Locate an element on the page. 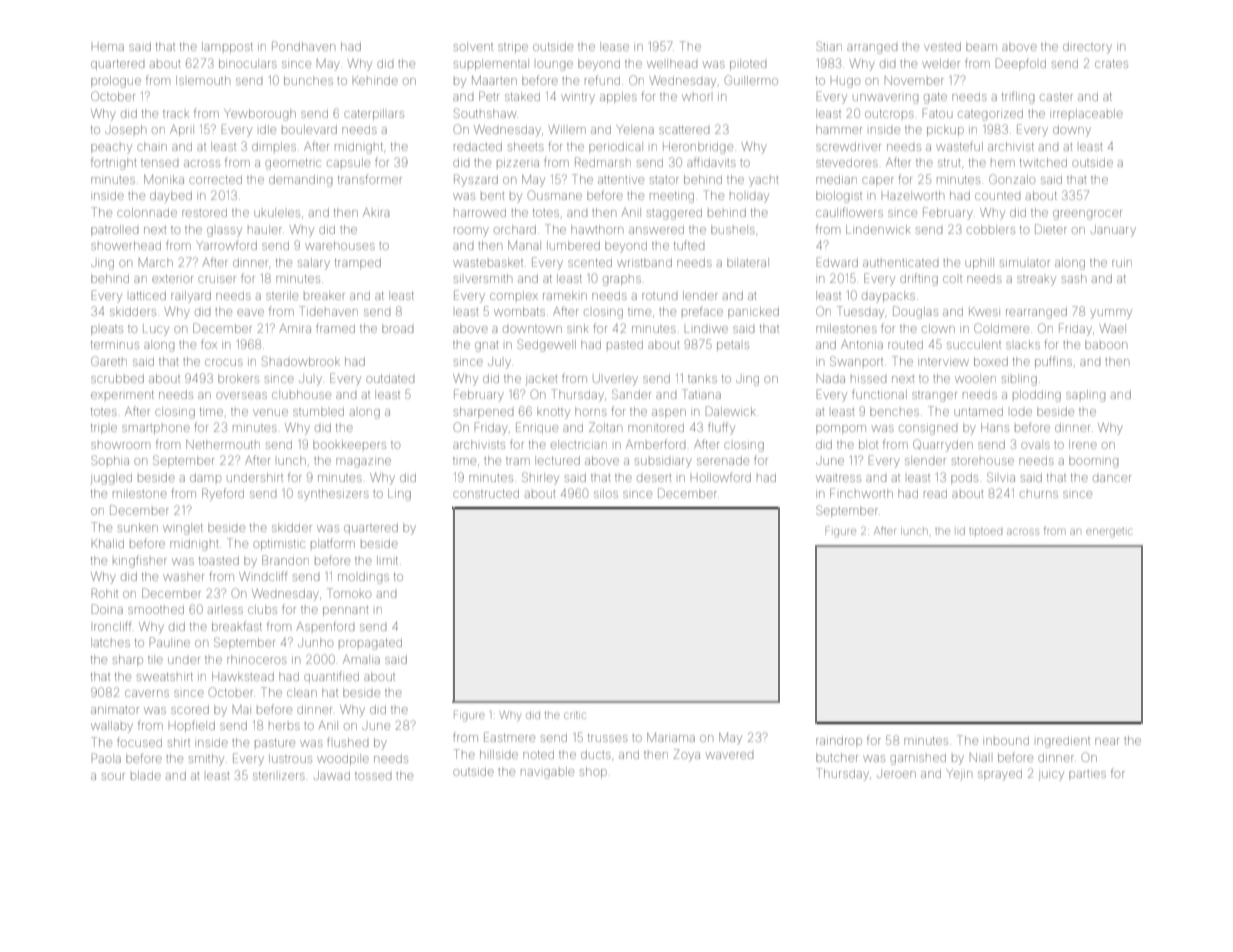 This page has height=952, width=1233. lease is located at coordinates (614, 46).
